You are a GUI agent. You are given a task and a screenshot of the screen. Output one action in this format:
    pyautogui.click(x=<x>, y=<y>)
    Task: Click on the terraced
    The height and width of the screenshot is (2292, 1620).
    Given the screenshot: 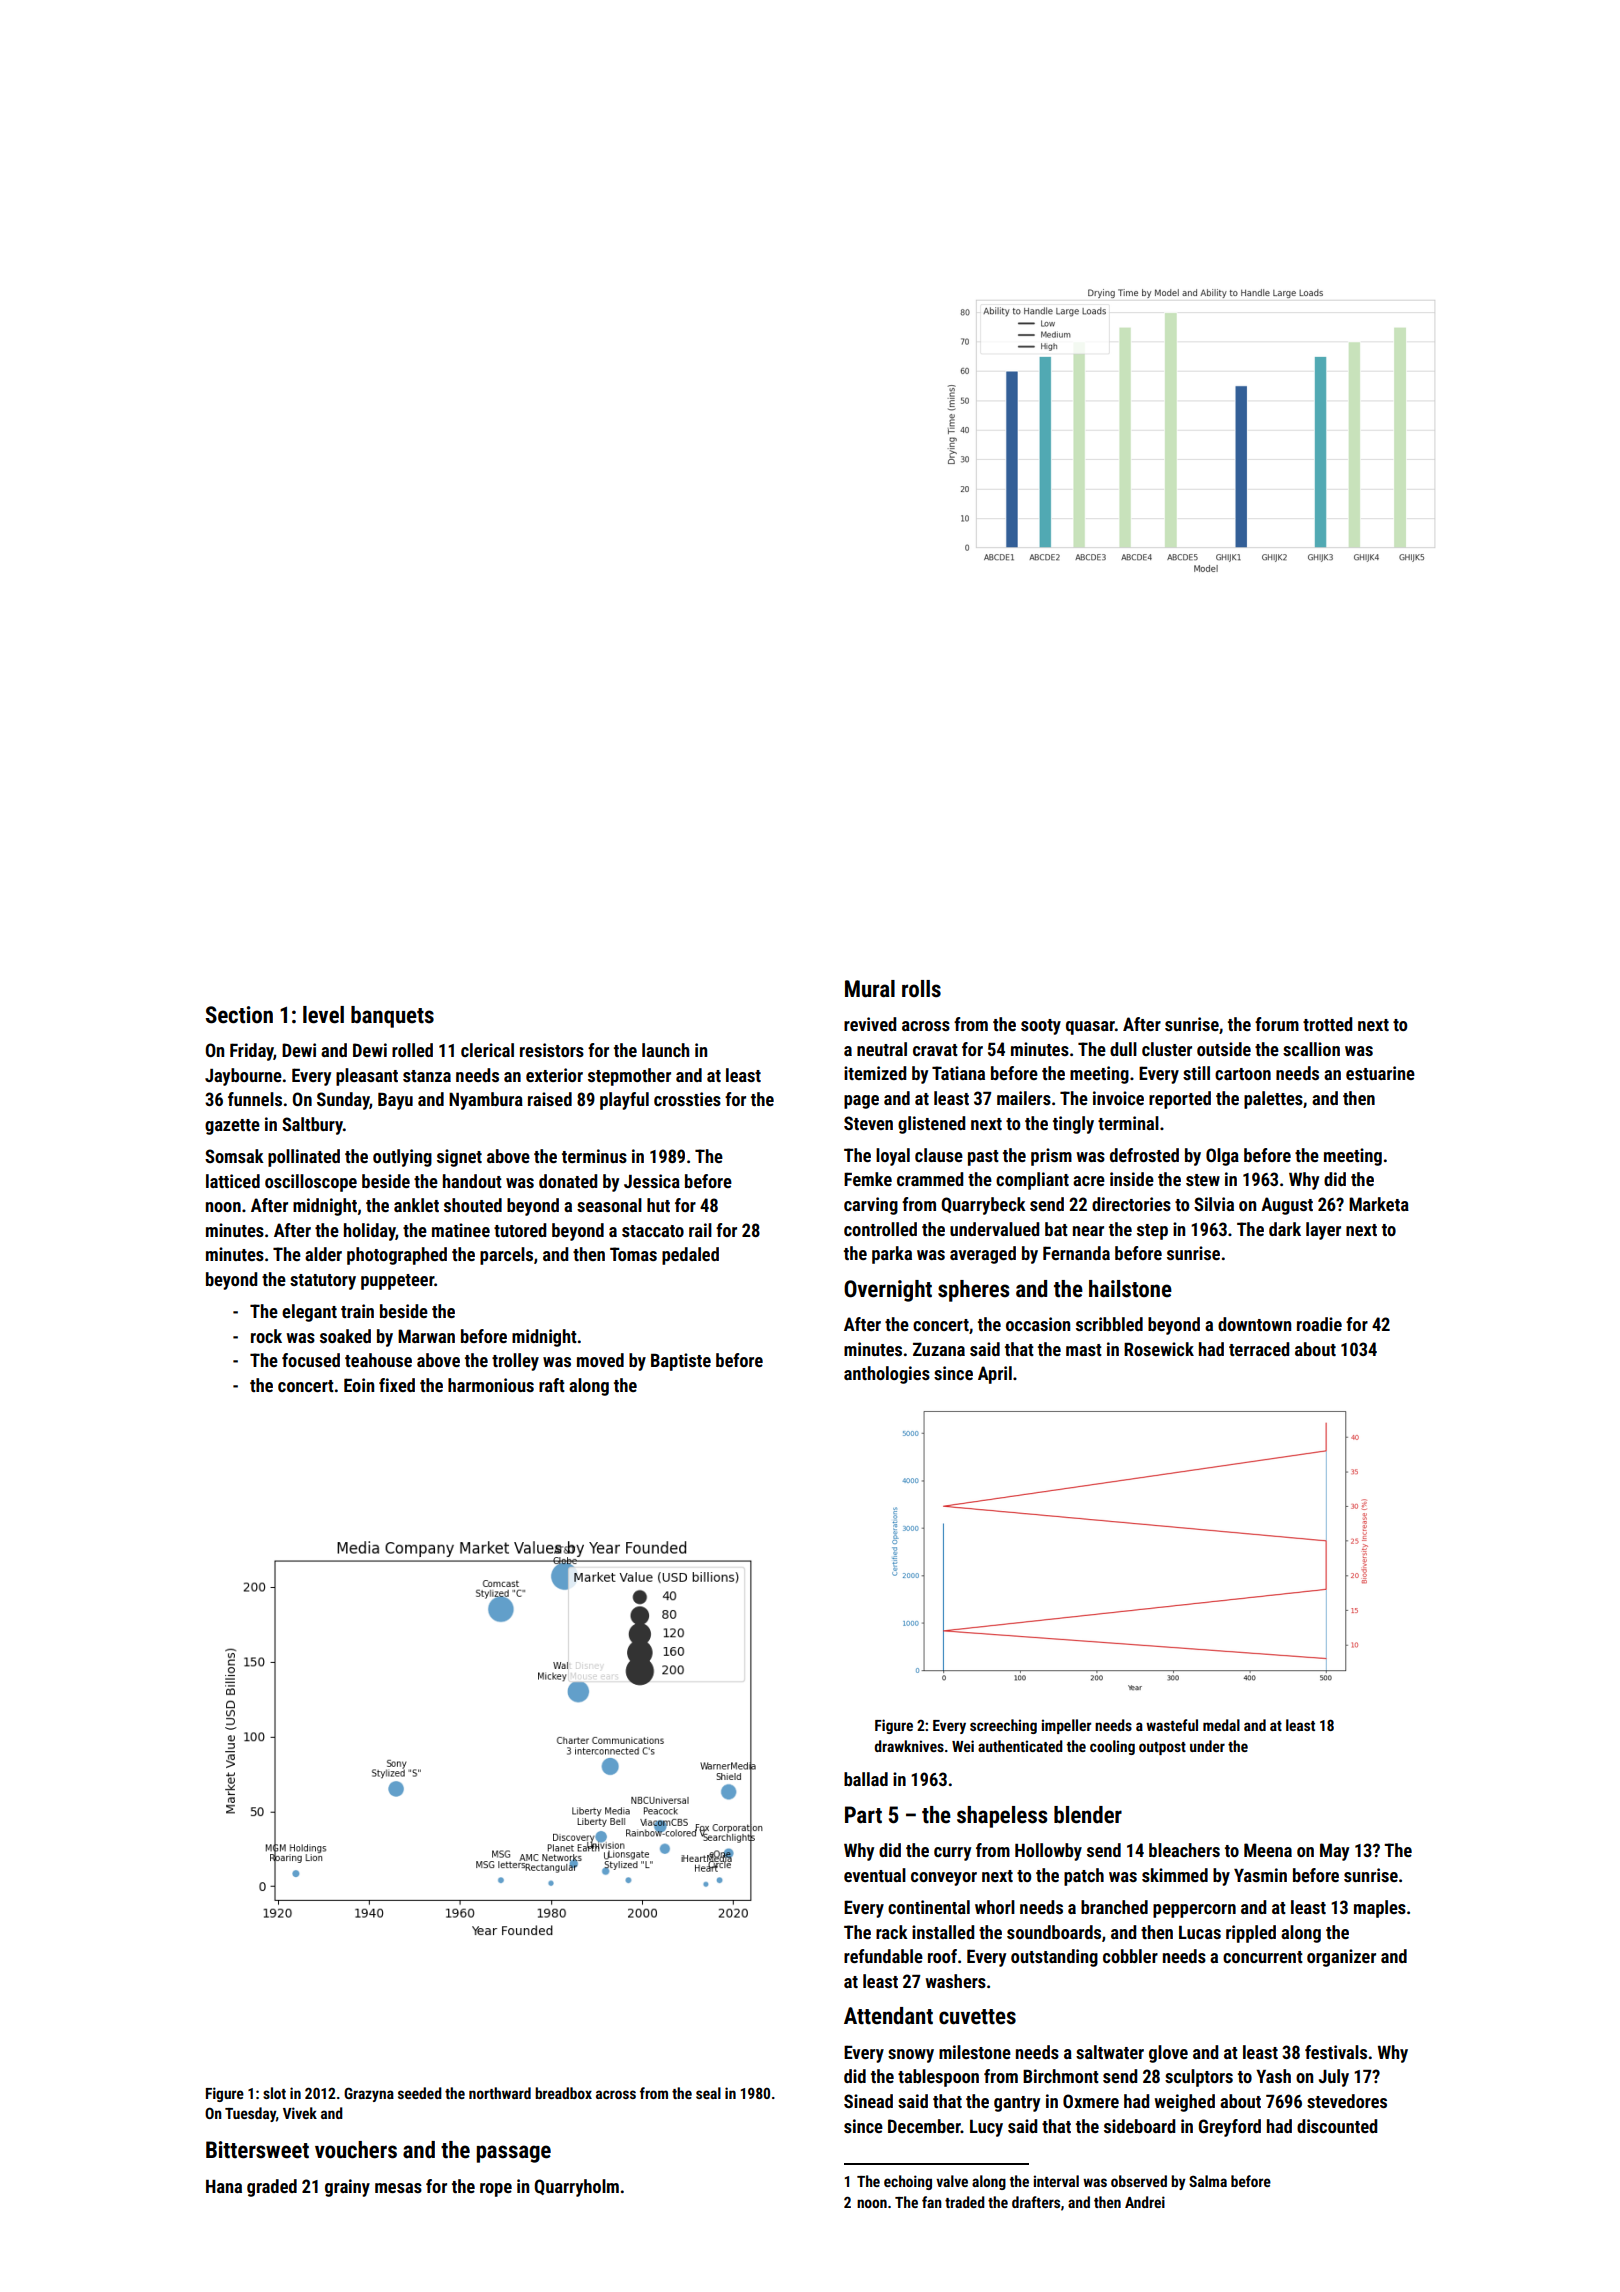 What is the action you would take?
    pyautogui.click(x=1259, y=1349)
